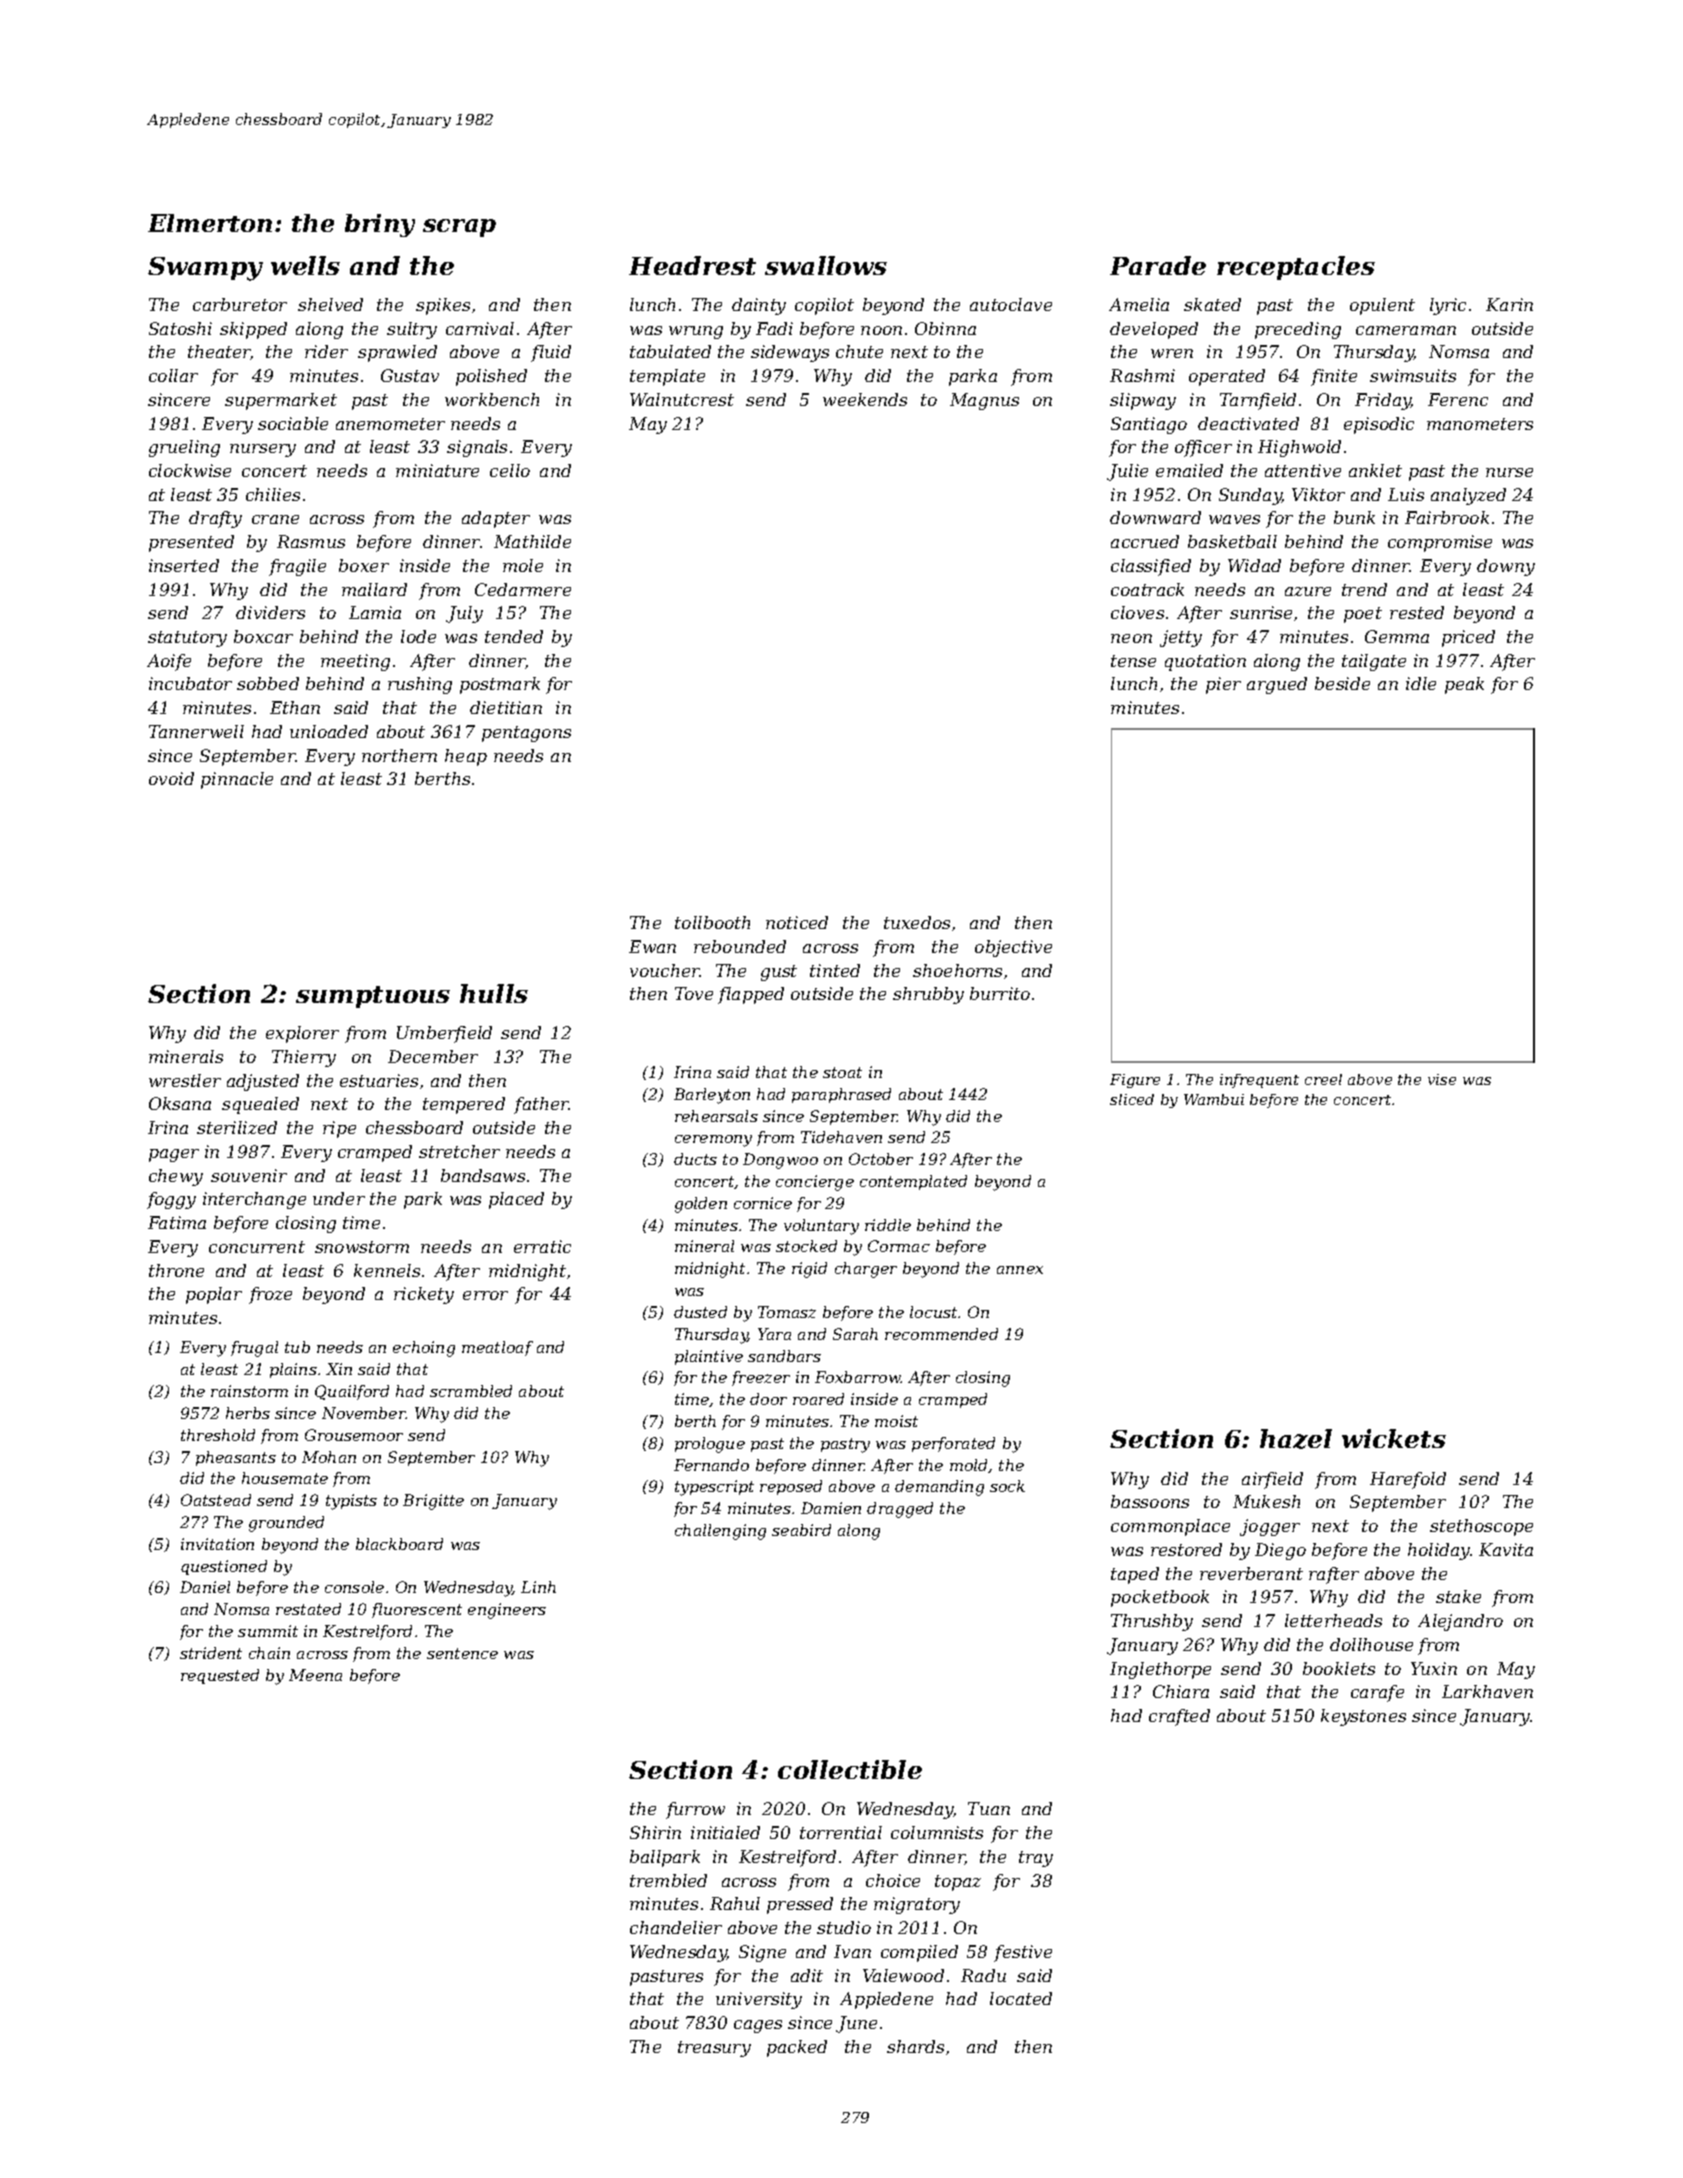 Image resolution: width=1683 pixels, height=2178 pixels. I want to click on cloves, so click(1137, 612).
